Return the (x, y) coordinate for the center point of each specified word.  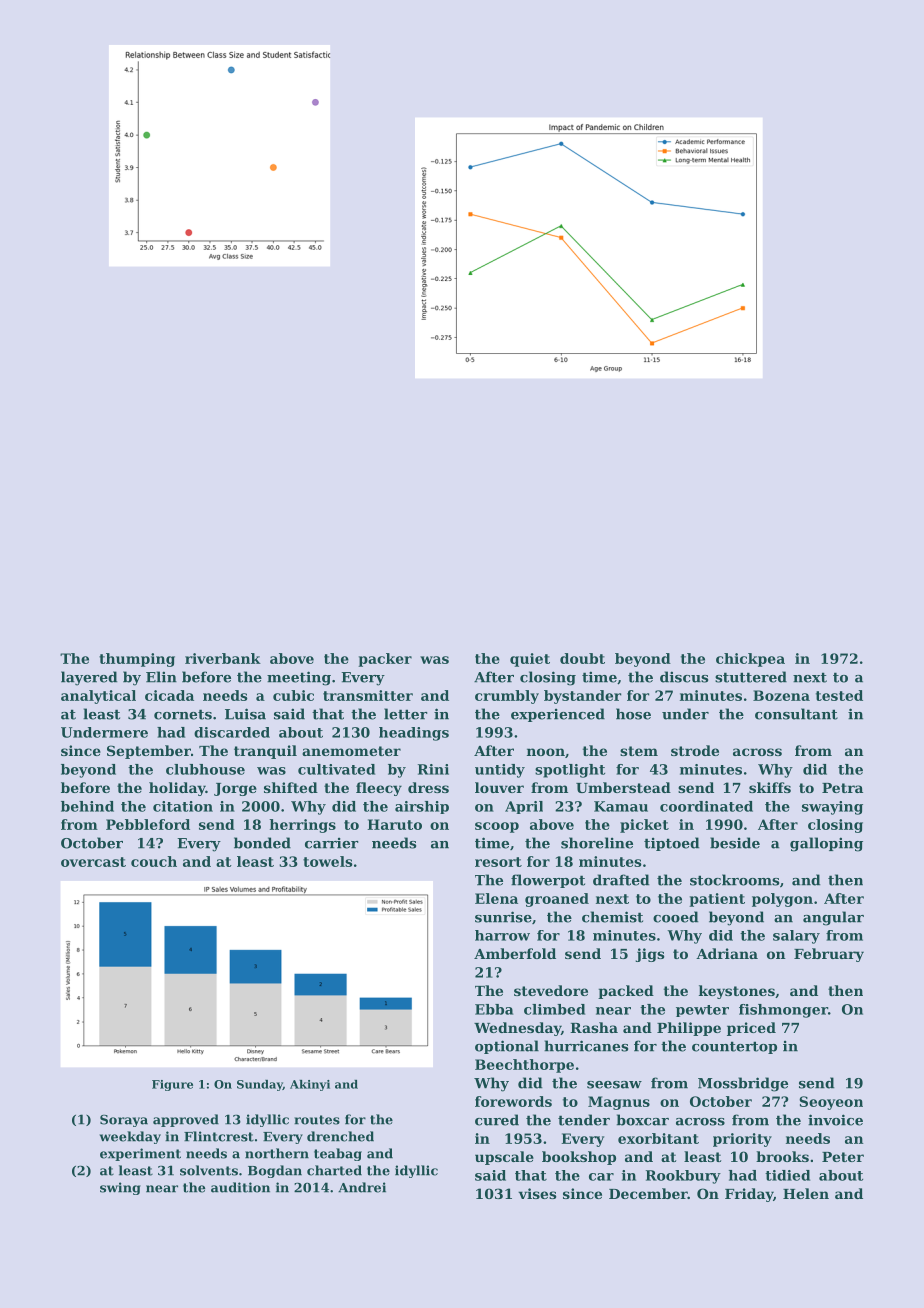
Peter (843, 1157)
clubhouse (205, 769)
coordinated (706, 806)
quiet (530, 660)
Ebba (494, 1009)
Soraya (124, 1121)
